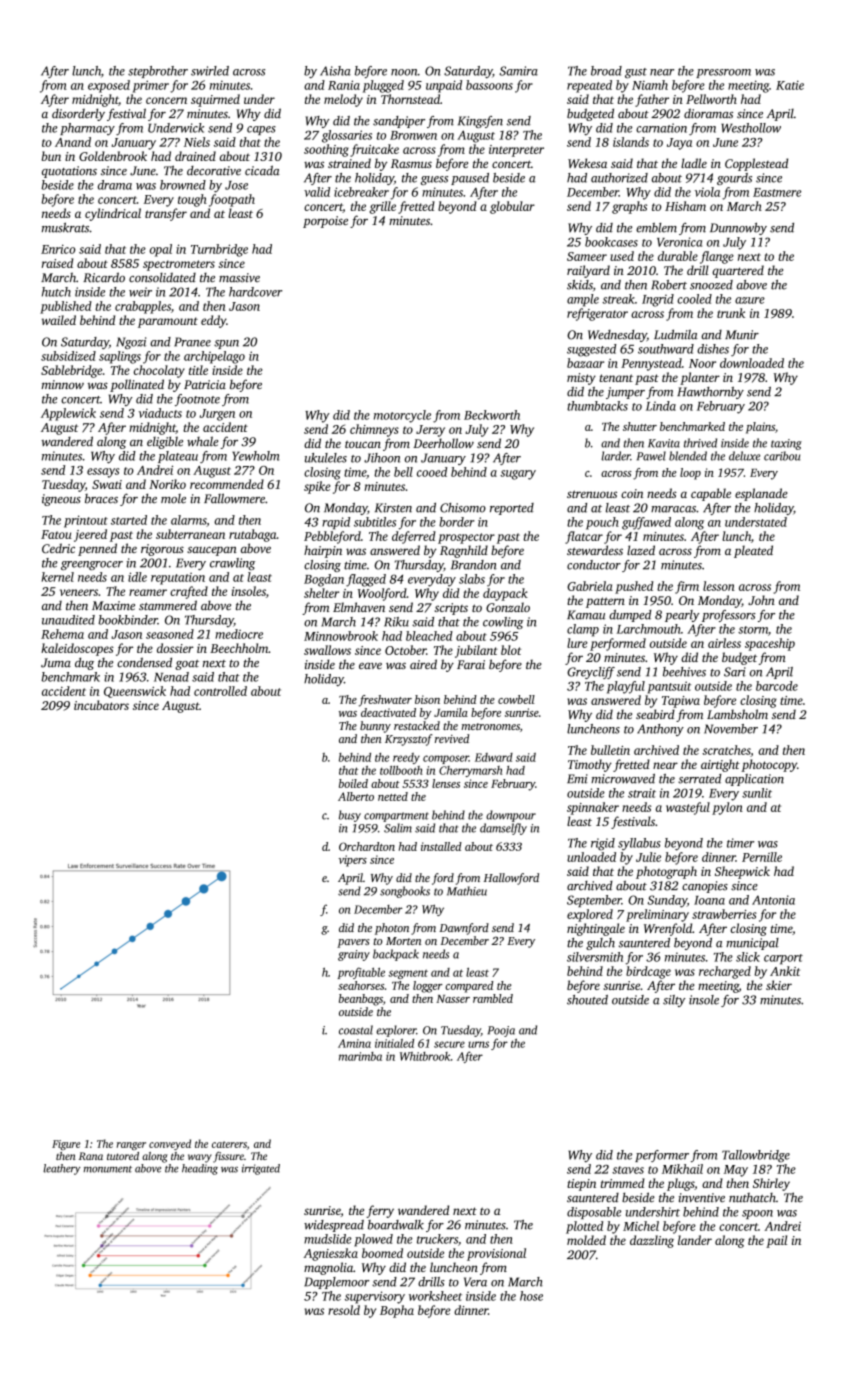 This screenshot has height=1400, width=849. Describe the element at coordinates (762, 857) in the screenshot. I see `Pernille` at that location.
